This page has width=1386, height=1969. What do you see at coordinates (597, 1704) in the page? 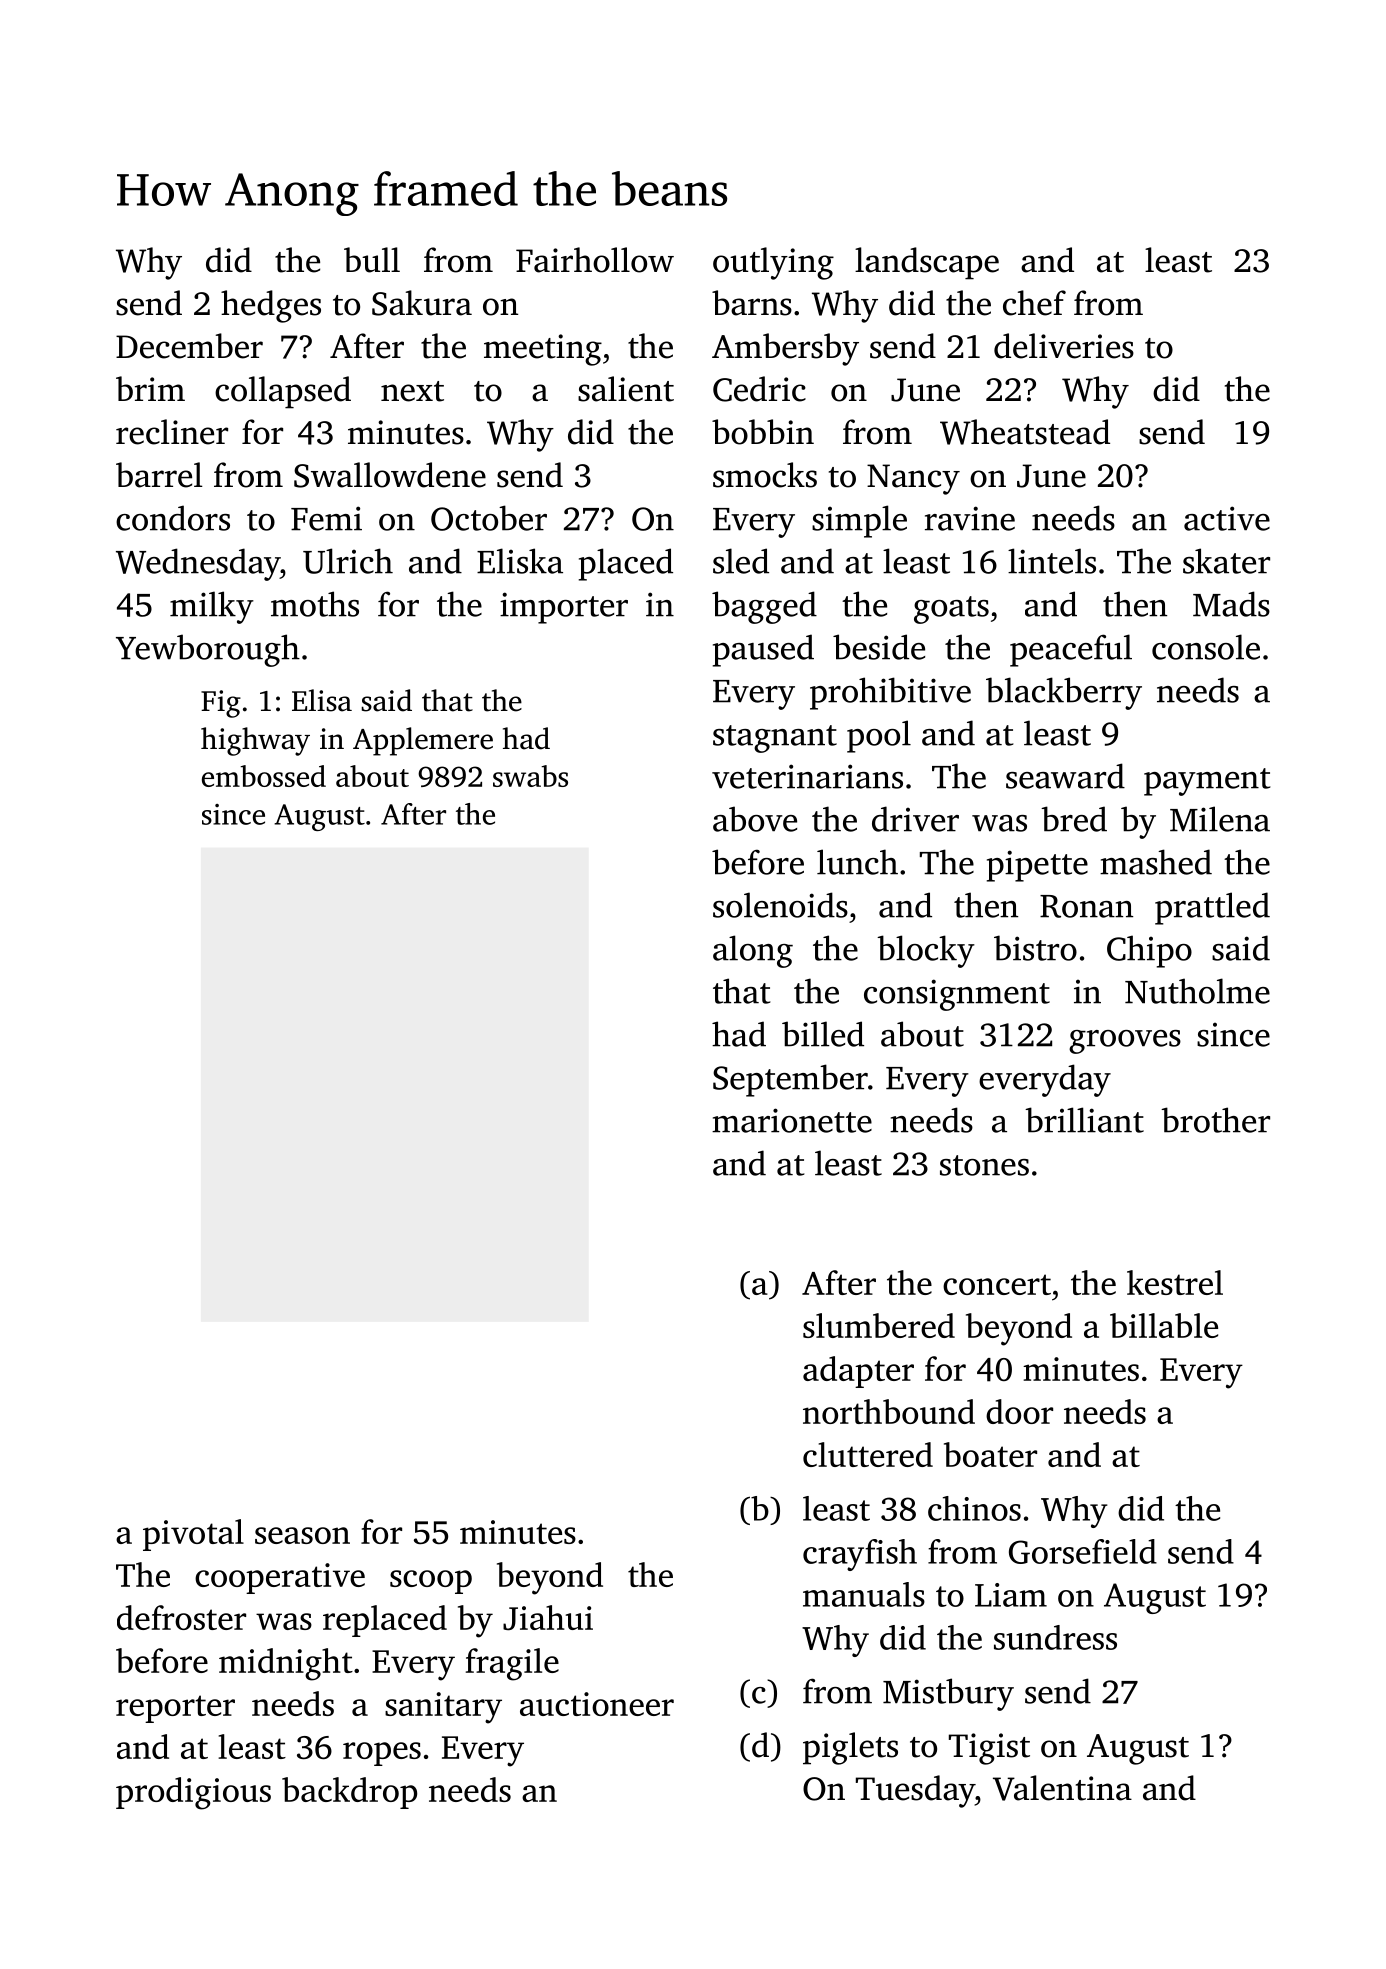
I see `auctioneer` at bounding box center [597, 1704].
